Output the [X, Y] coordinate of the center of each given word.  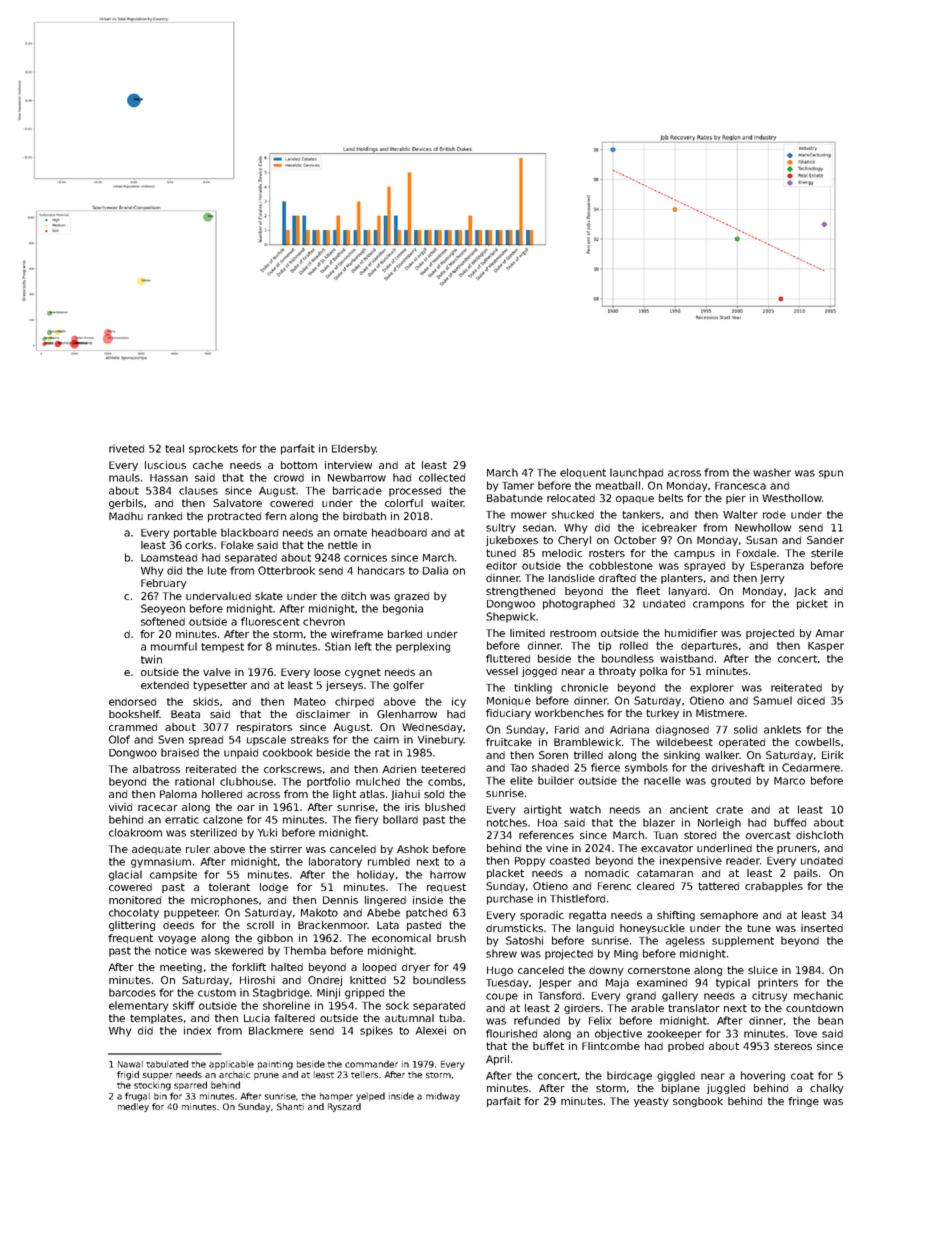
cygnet [363, 673]
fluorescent [270, 621]
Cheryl [574, 541]
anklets [782, 729]
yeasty [651, 1102]
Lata [388, 925]
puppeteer [191, 914]
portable [195, 533]
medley [133, 1107]
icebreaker [669, 527]
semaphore [729, 916]
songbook [698, 1102]
